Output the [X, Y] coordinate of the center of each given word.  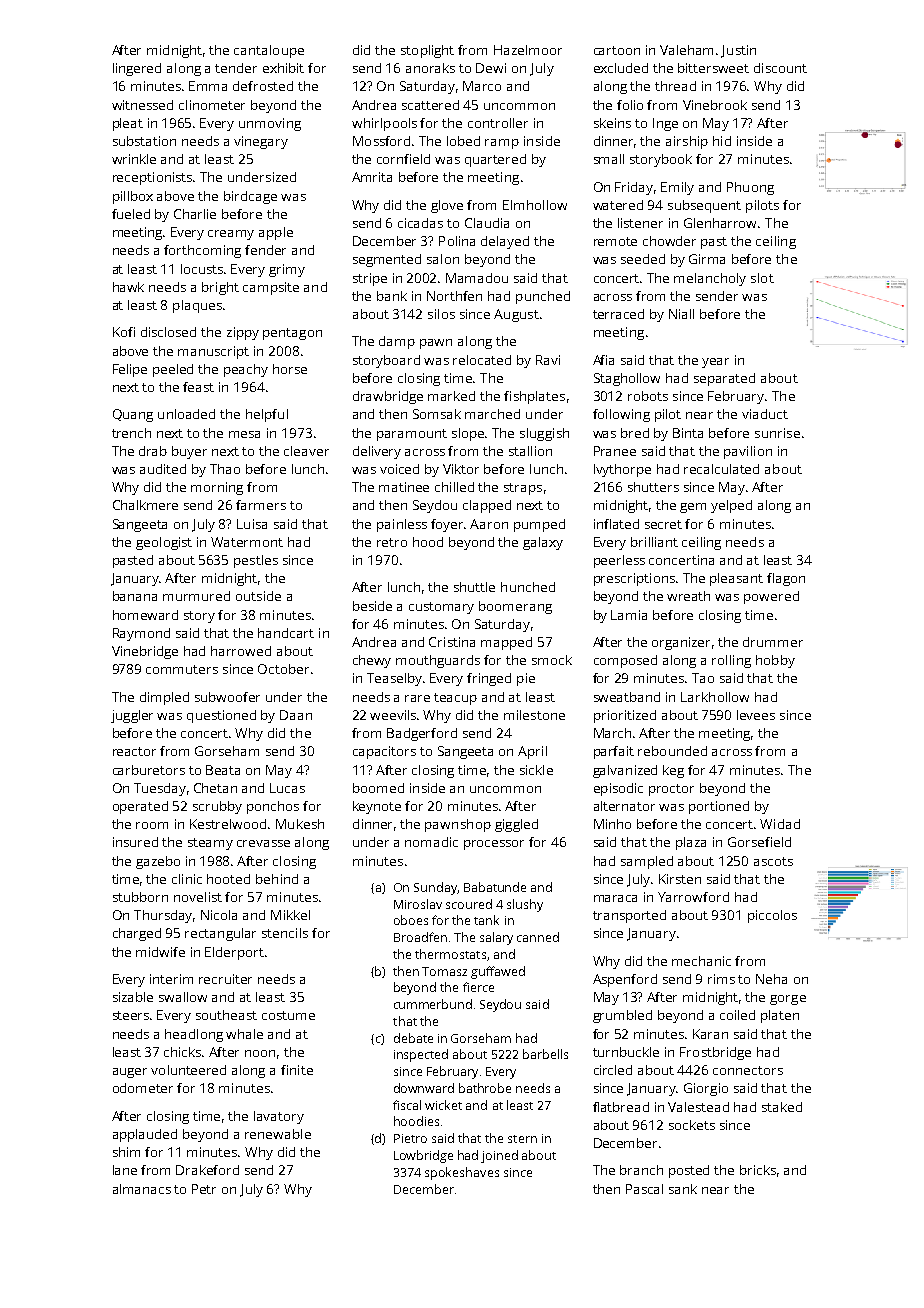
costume [288, 1015]
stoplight [427, 51]
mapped [506, 643]
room [152, 825]
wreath [688, 596]
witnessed [142, 105]
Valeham [686, 50]
